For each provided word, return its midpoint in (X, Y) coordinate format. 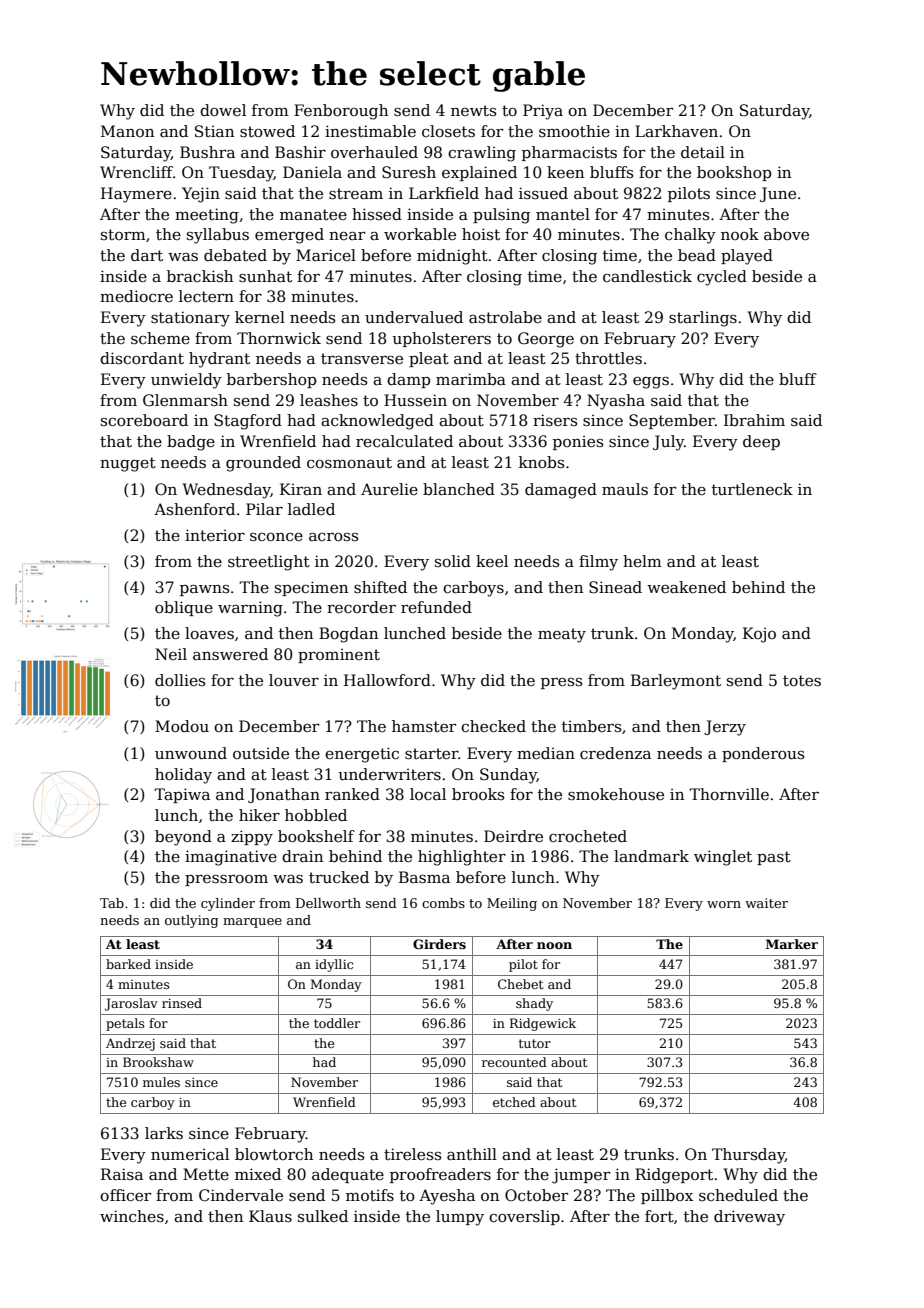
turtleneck (752, 489)
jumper (581, 1176)
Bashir (300, 152)
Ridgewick (543, 1024)
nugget (128, 464)
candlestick (647, 276)
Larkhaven (676, 131)
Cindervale (241, 1195)
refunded (436, 607)
